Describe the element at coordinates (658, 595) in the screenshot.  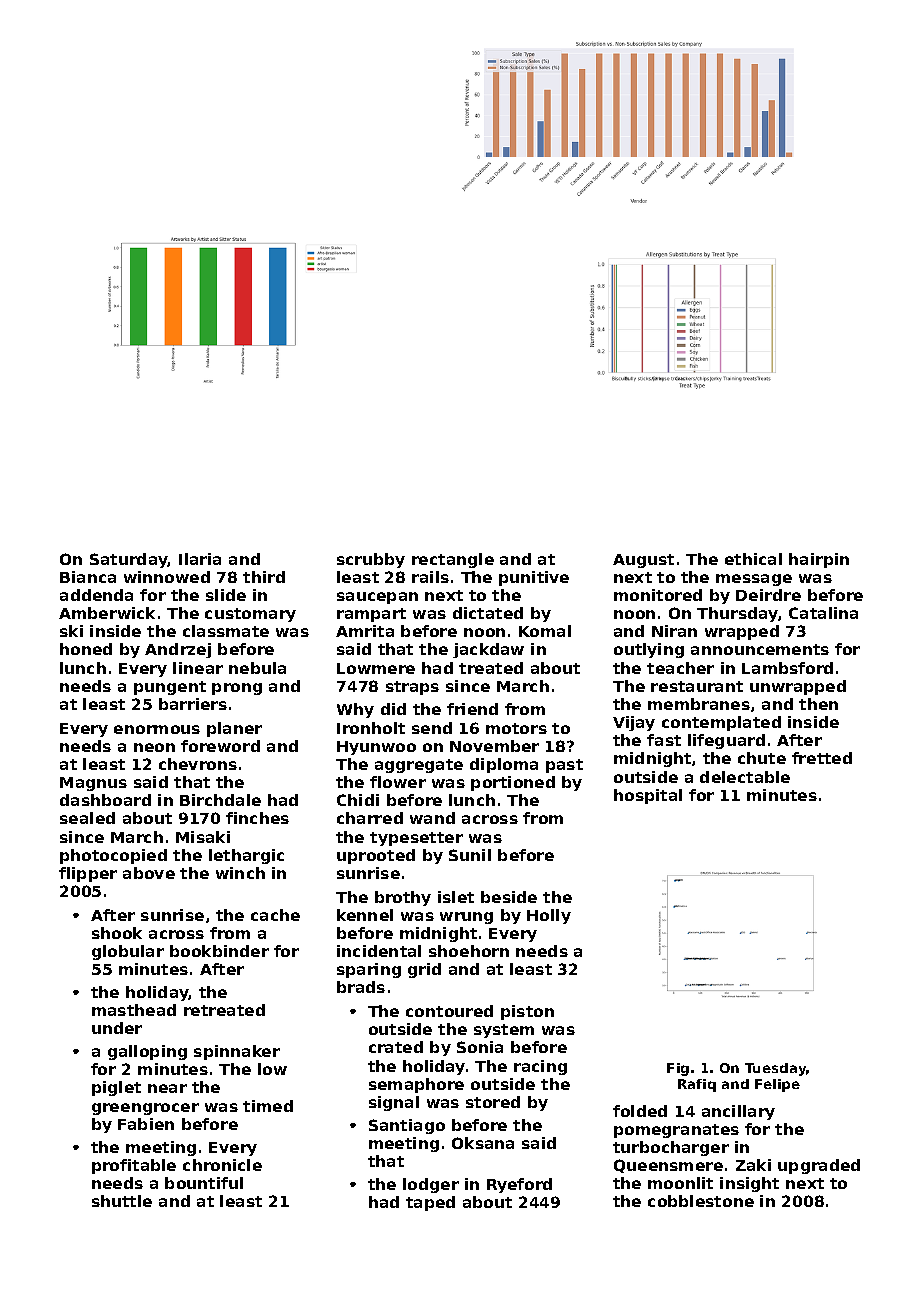
I see `monitored` at that location.
